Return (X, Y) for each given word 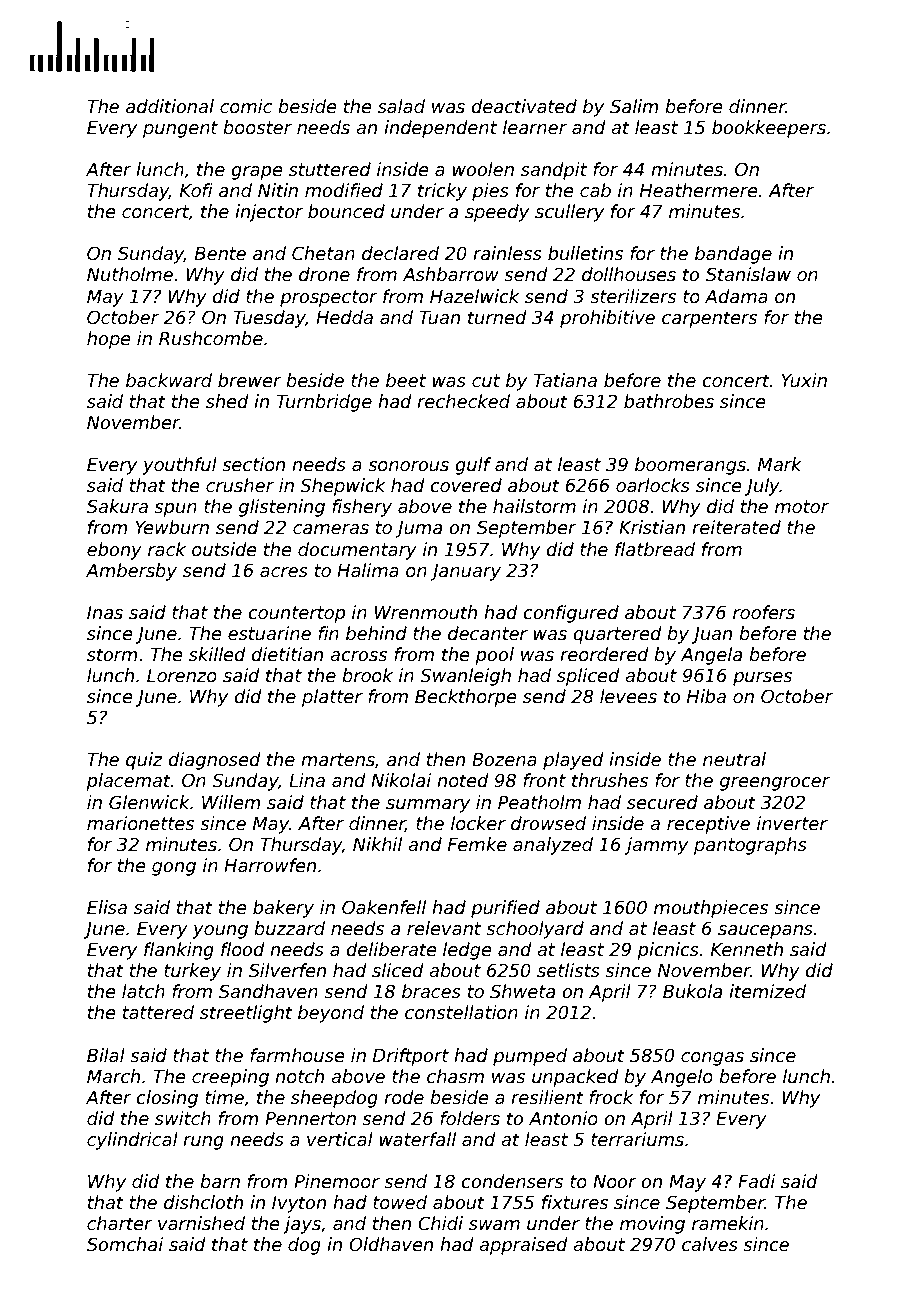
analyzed (553, 846)
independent (440, 129)
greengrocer (775, 784)
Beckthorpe (466, 698)
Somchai (125, 1244)
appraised (523, 1246)
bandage (733, 255)
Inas (105, 613)
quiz (144, 761)
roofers (764, 612)
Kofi (196, 190)
